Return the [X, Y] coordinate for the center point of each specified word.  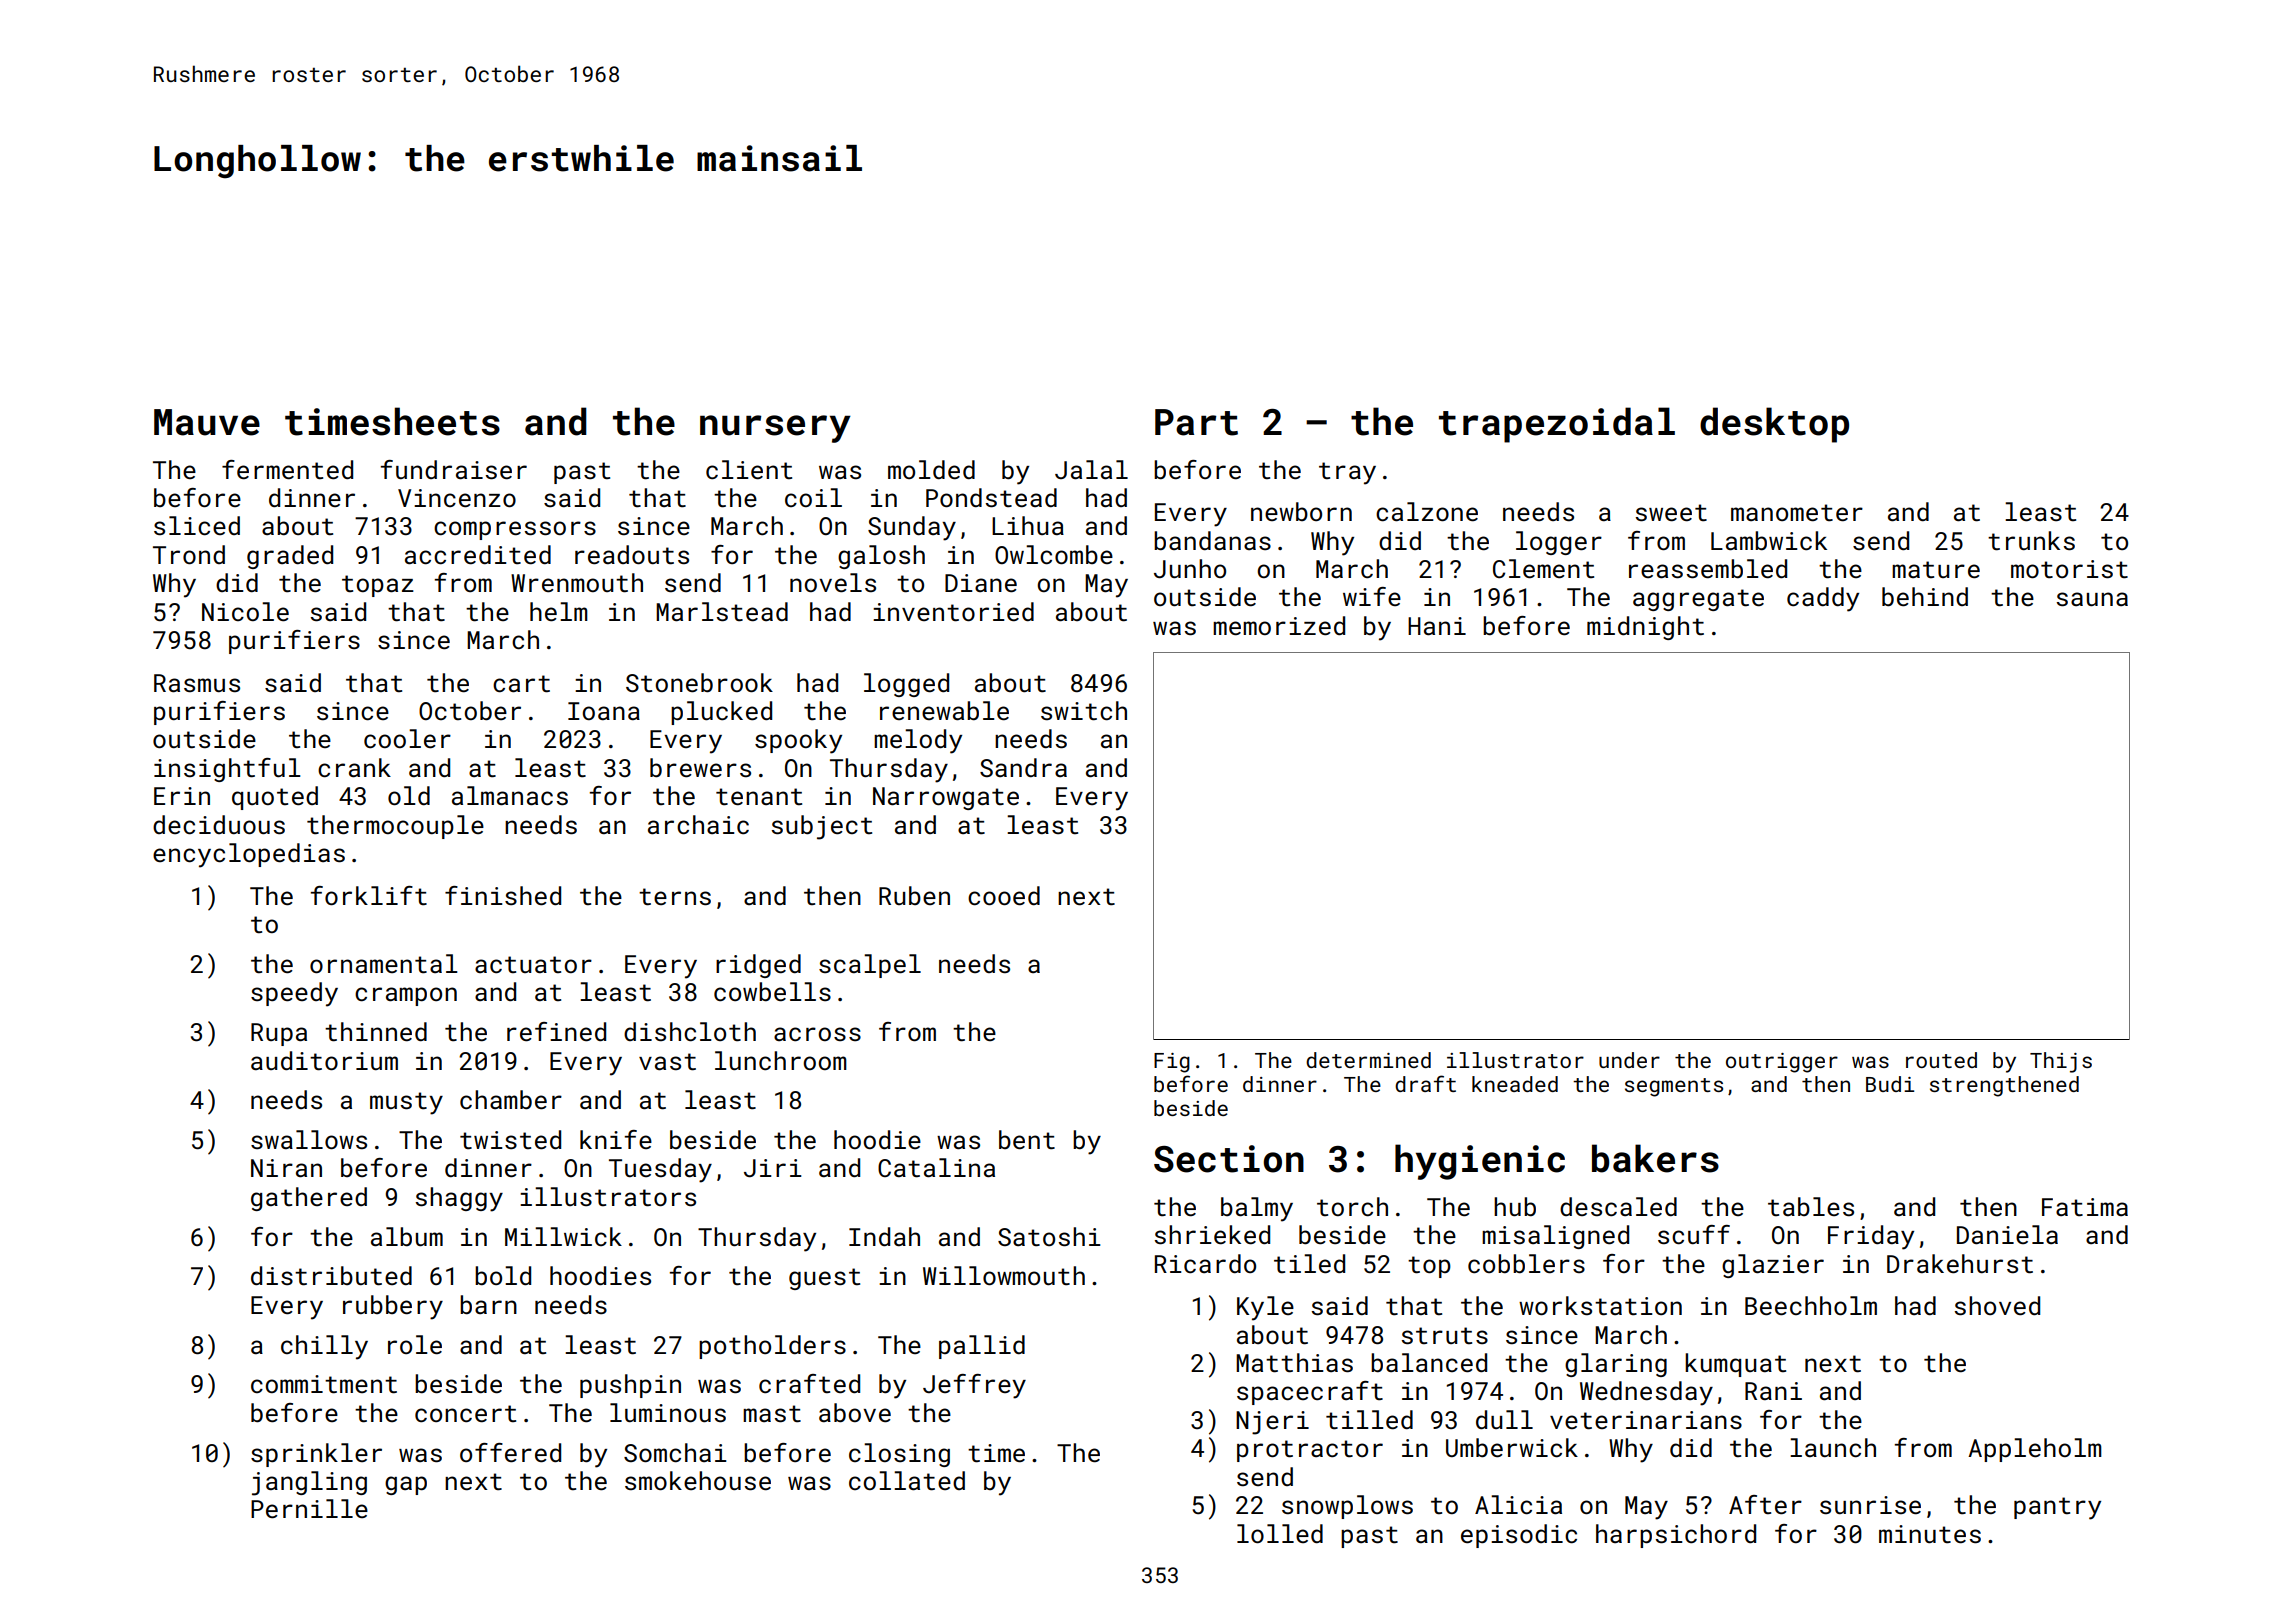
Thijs [2061, 1062]
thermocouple [395, 827]
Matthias [1294, 1363]
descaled [1618, 1207]
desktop [1774, 425]
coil [813, 497]
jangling [309, 1483]
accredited [478, 555]
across [817, 1034]
